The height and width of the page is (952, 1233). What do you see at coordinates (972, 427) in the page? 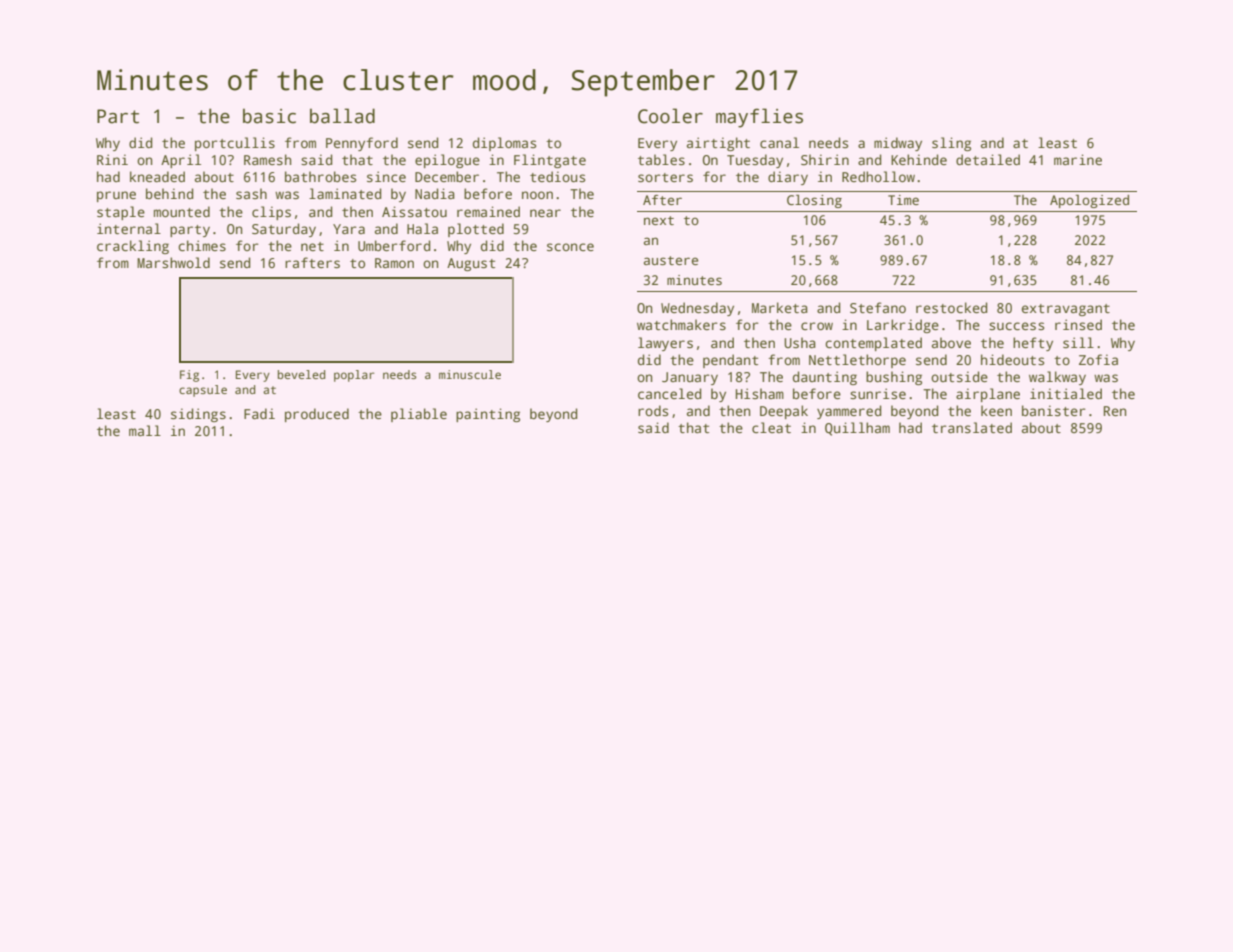
I see `translated` at bounding box center [972, 427].
